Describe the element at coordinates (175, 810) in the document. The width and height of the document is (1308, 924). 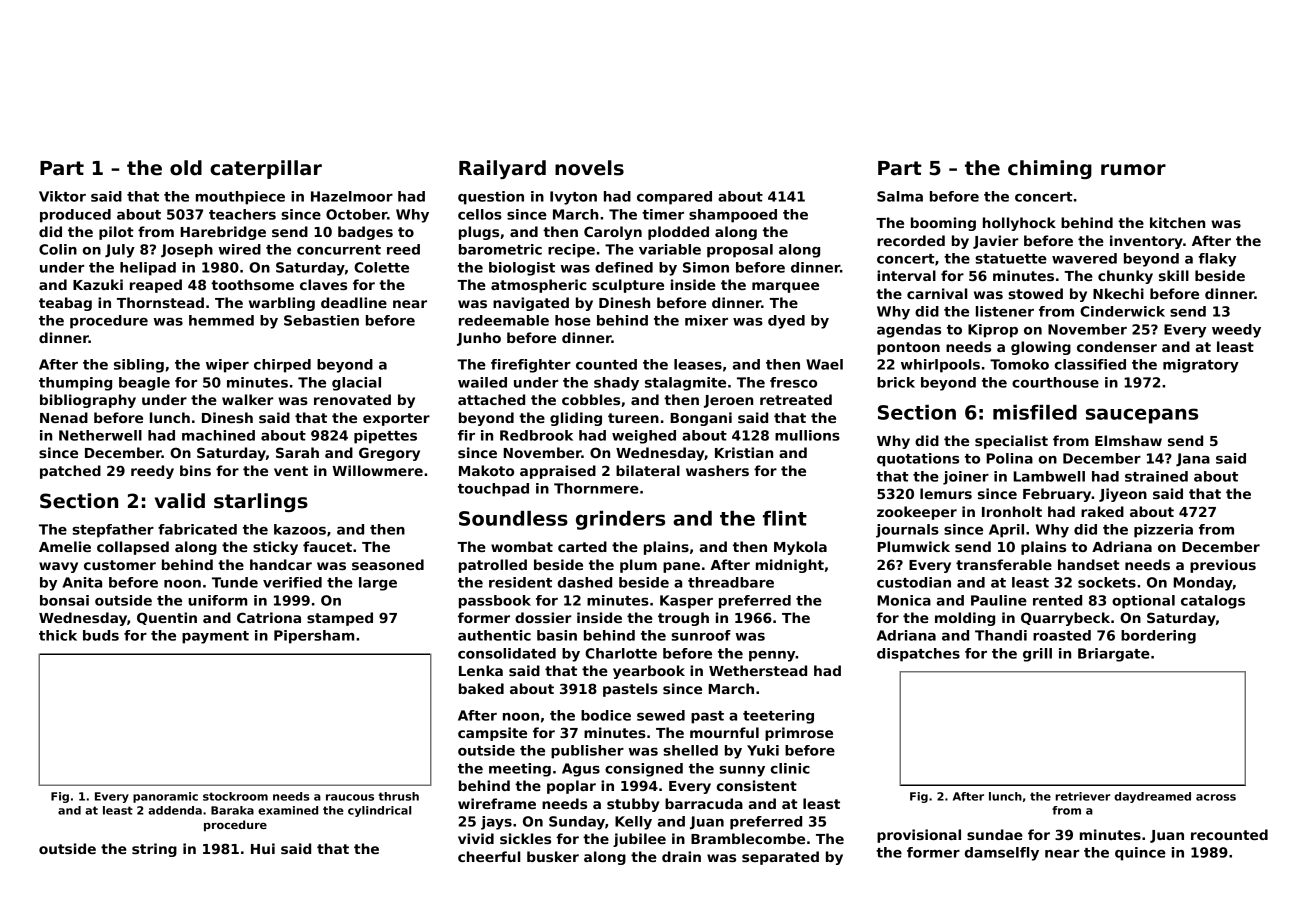
I see `addenda` at that location.
